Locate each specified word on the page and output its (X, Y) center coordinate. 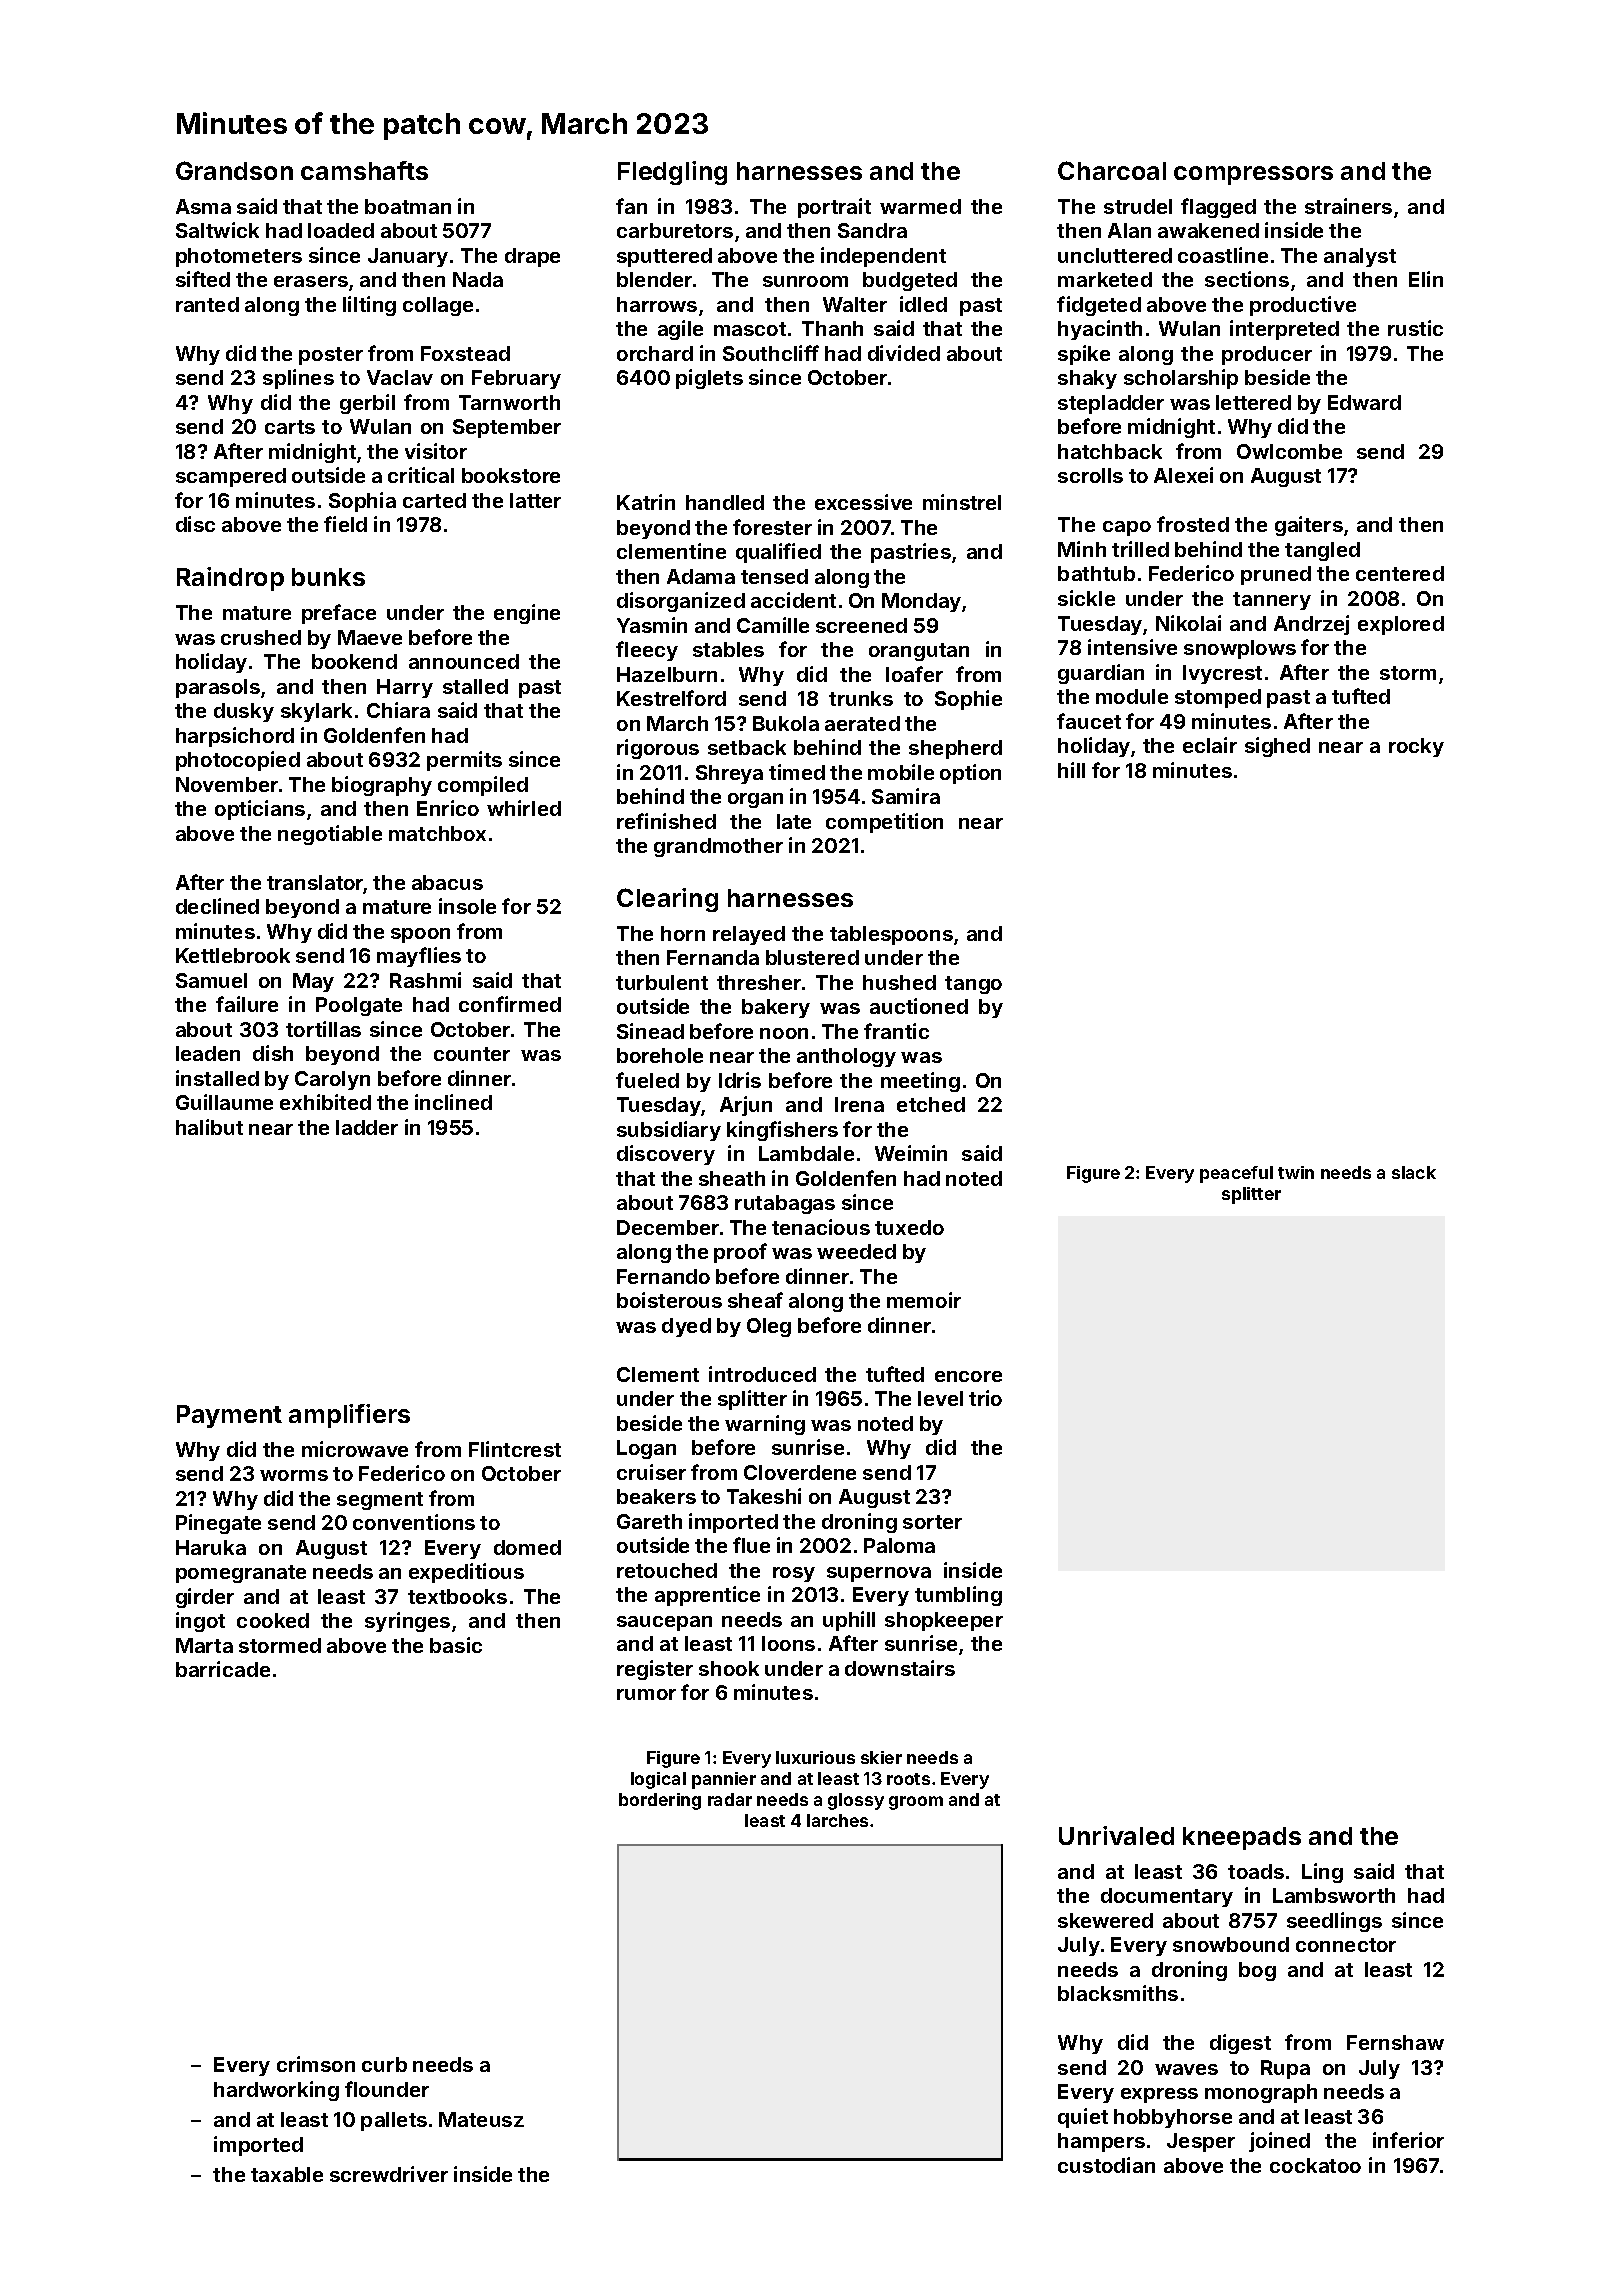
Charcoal (1112, 170)
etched (931, 1104)
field (345, 524)
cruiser (651, 1472)
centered (1400, 573)
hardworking (276, 2091)
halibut (209, 1127)
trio (985, 1398)
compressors (1253, 175)
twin (1296, 1172)
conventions (414, 1522)
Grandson (234, 170)
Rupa (1285, 2069)
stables (728, 649)
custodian (1106, 2165)
